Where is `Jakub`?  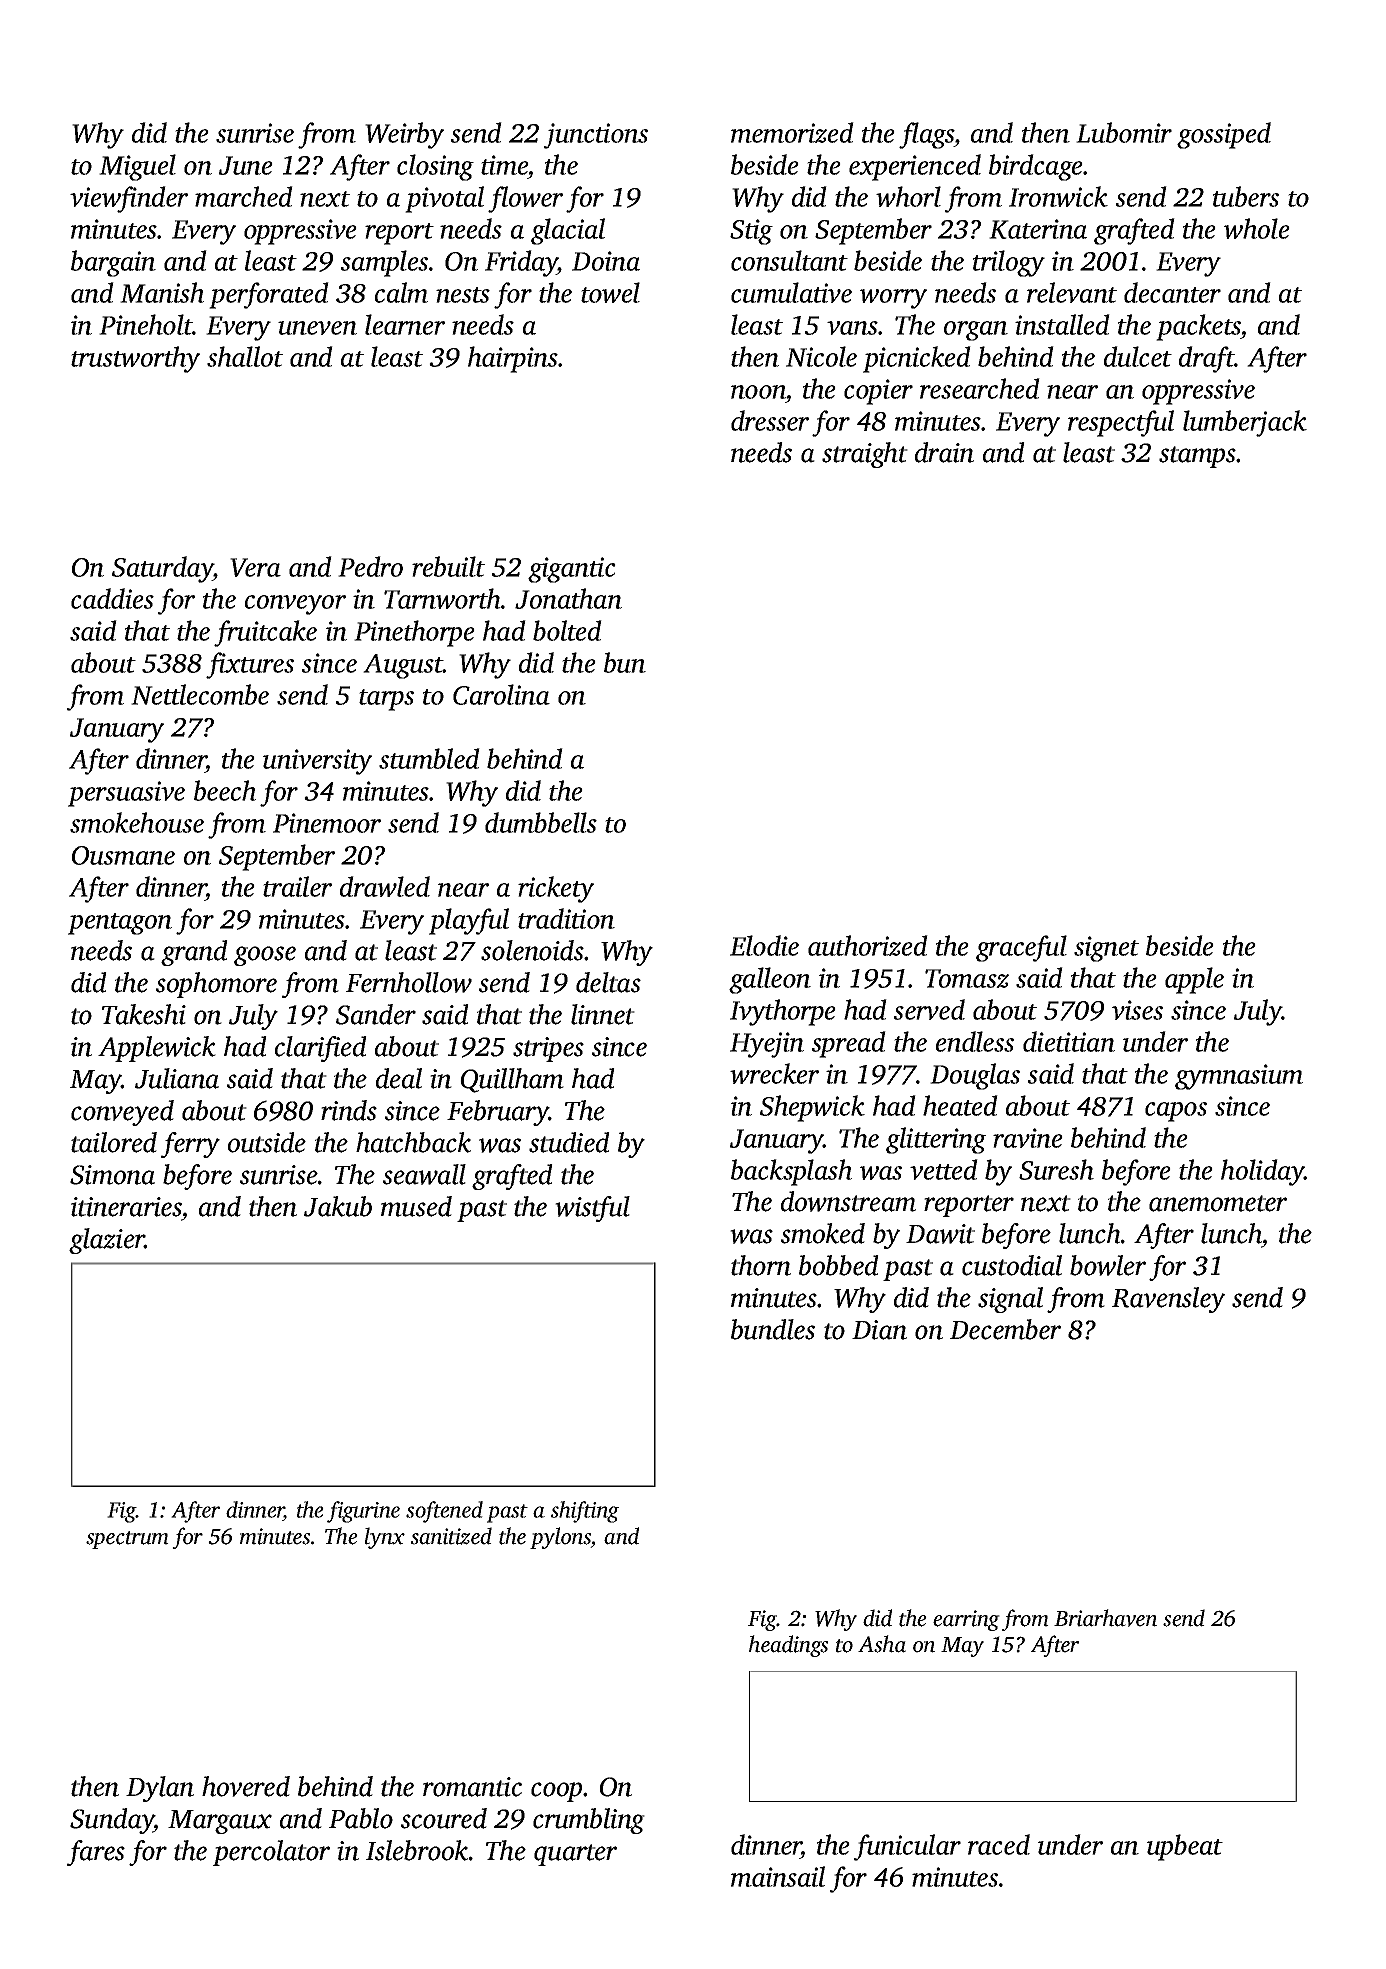 Jakub is located at coordinates (338, 1206).
